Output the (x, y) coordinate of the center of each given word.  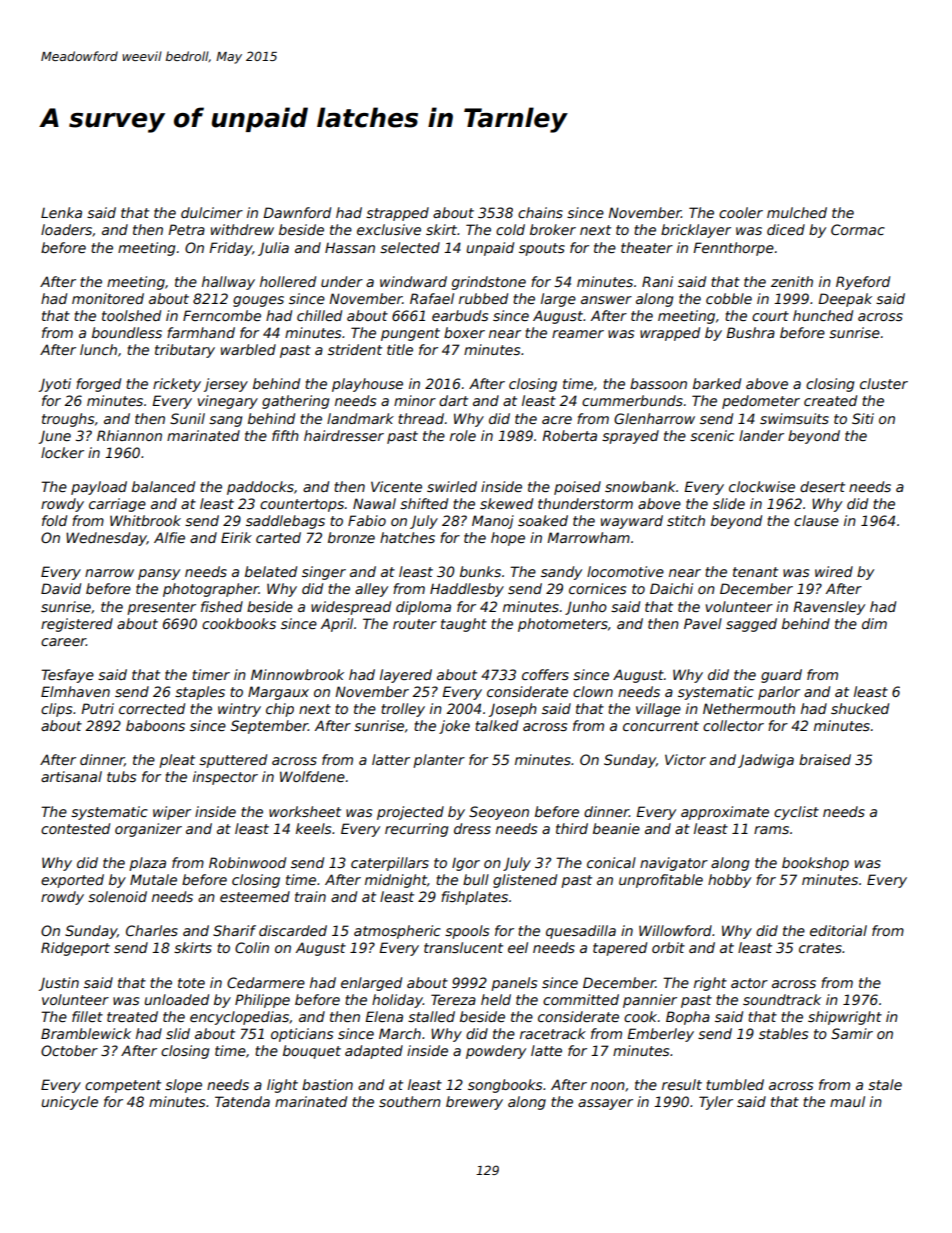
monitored (108, 298)
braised (825, 759)
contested (75, 828)
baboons (155, 725)
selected (410, 247)
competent (123, 1086)
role (463, 435)
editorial (838, 930)
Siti (863, 418)
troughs (68, 420)
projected (410, 813)
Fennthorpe (733, 249)
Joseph (513, 710)
